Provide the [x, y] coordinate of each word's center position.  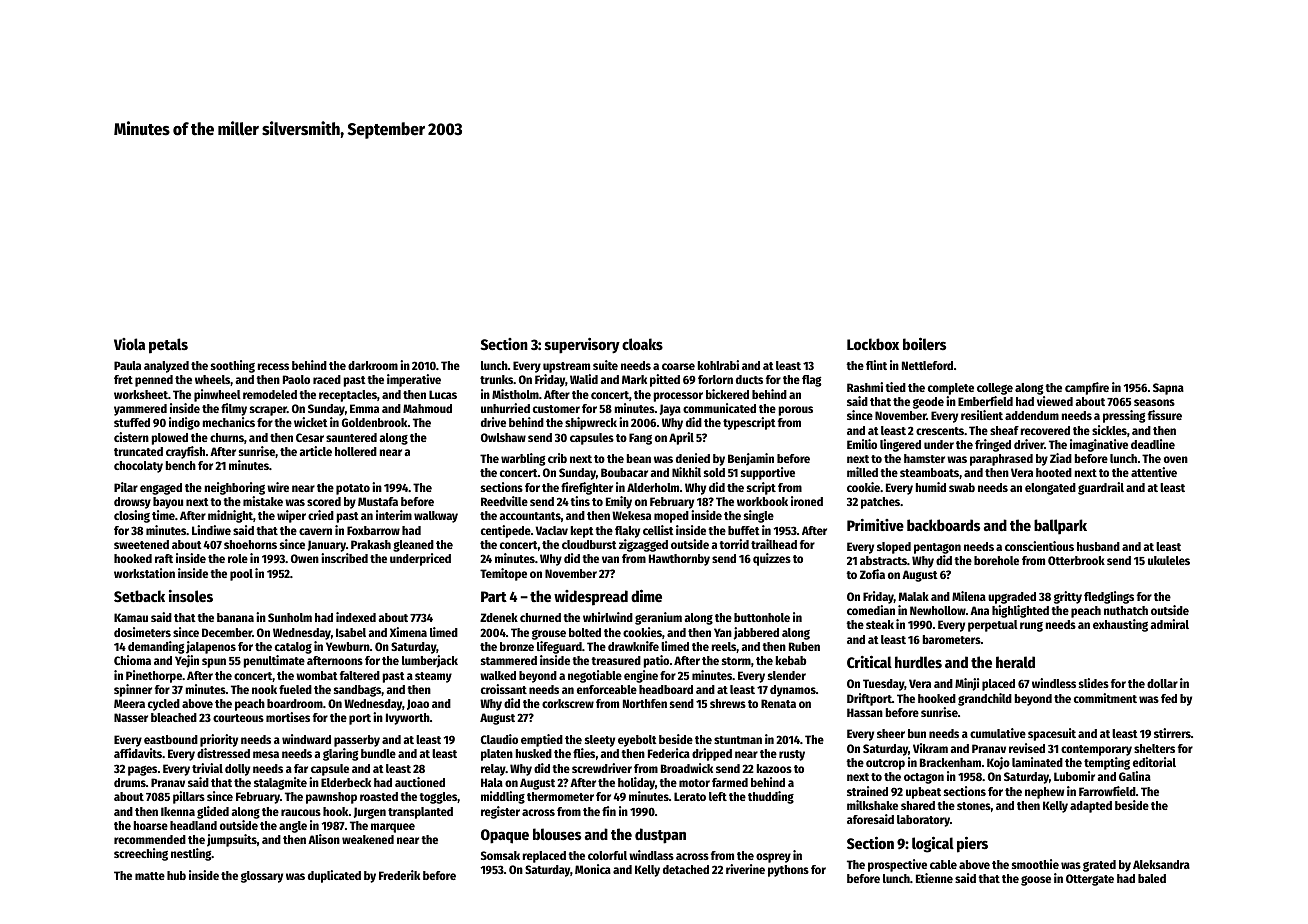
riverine [745, 869]
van [610, 559]
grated [1099, 866]
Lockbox [873, 344]
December [227, 632]
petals [168, 346]
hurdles [918, 662]
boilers [924, 343]
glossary [262, 877]
